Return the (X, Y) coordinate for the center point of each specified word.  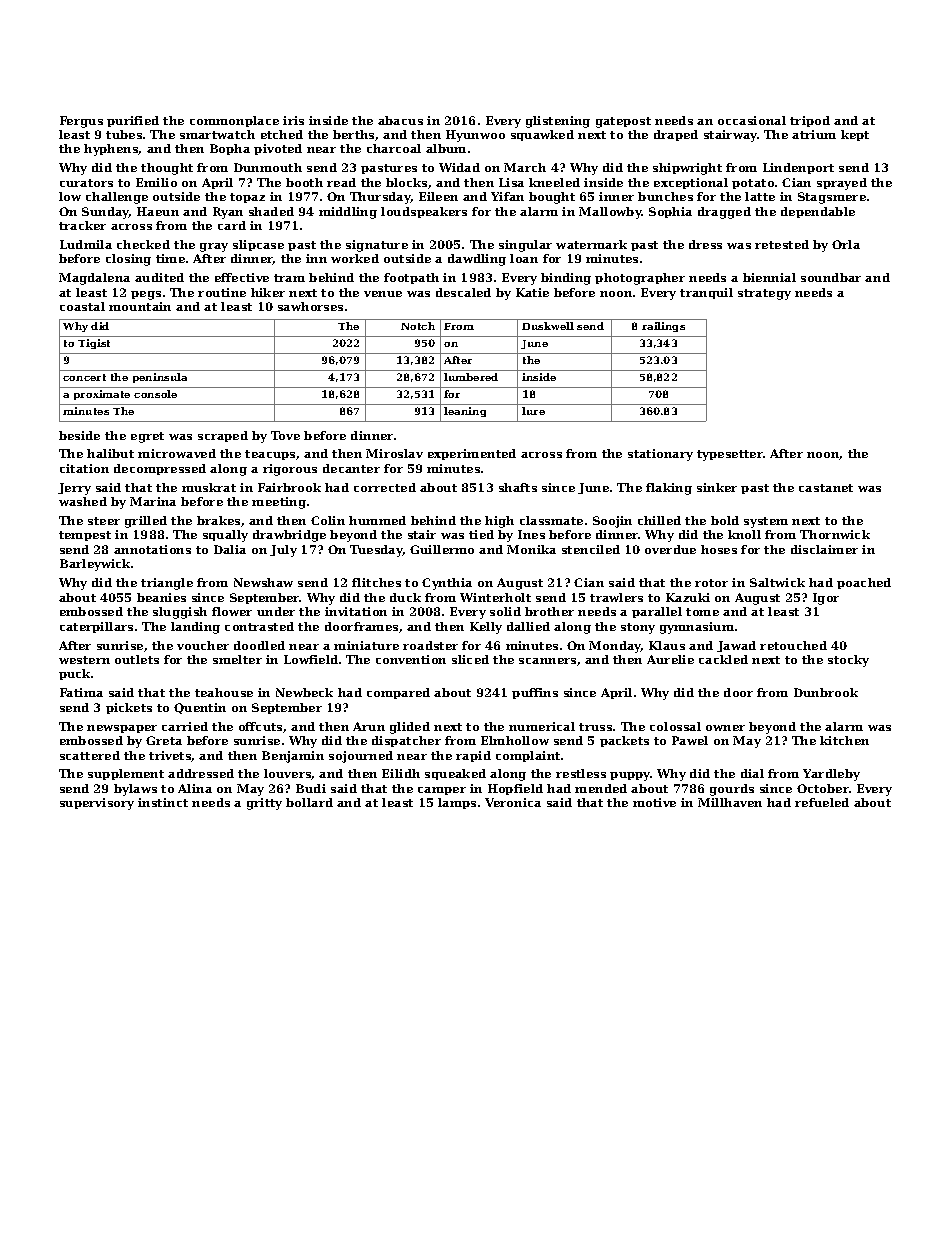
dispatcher (406, 741)
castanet (826, 488)
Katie (532, 292)
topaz (247, 198)
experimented (472, 454)
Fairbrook (289, 487)
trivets (170, 756)
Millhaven (730, 802)
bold (725, 520)
